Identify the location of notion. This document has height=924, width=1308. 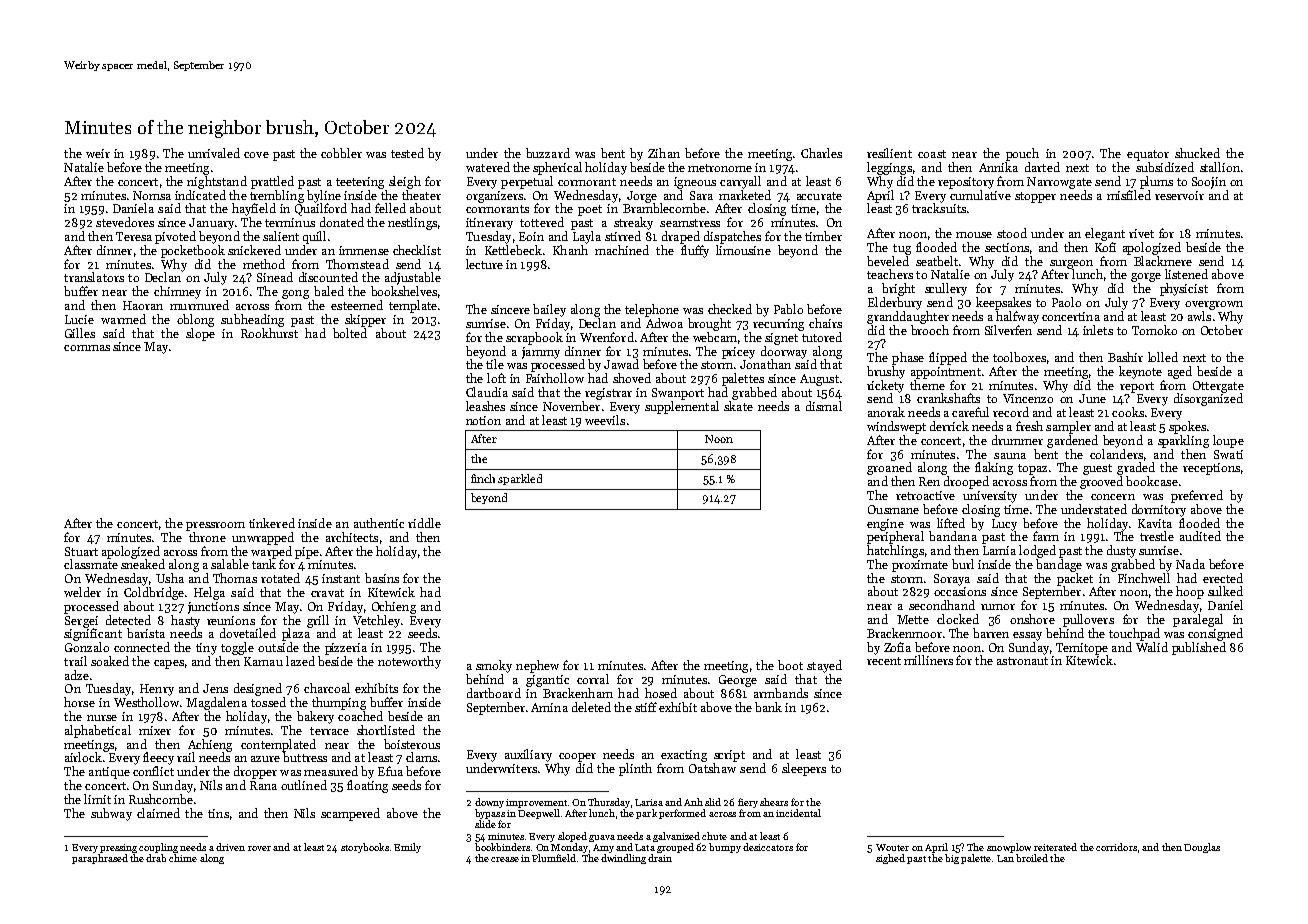
(483, 420).
